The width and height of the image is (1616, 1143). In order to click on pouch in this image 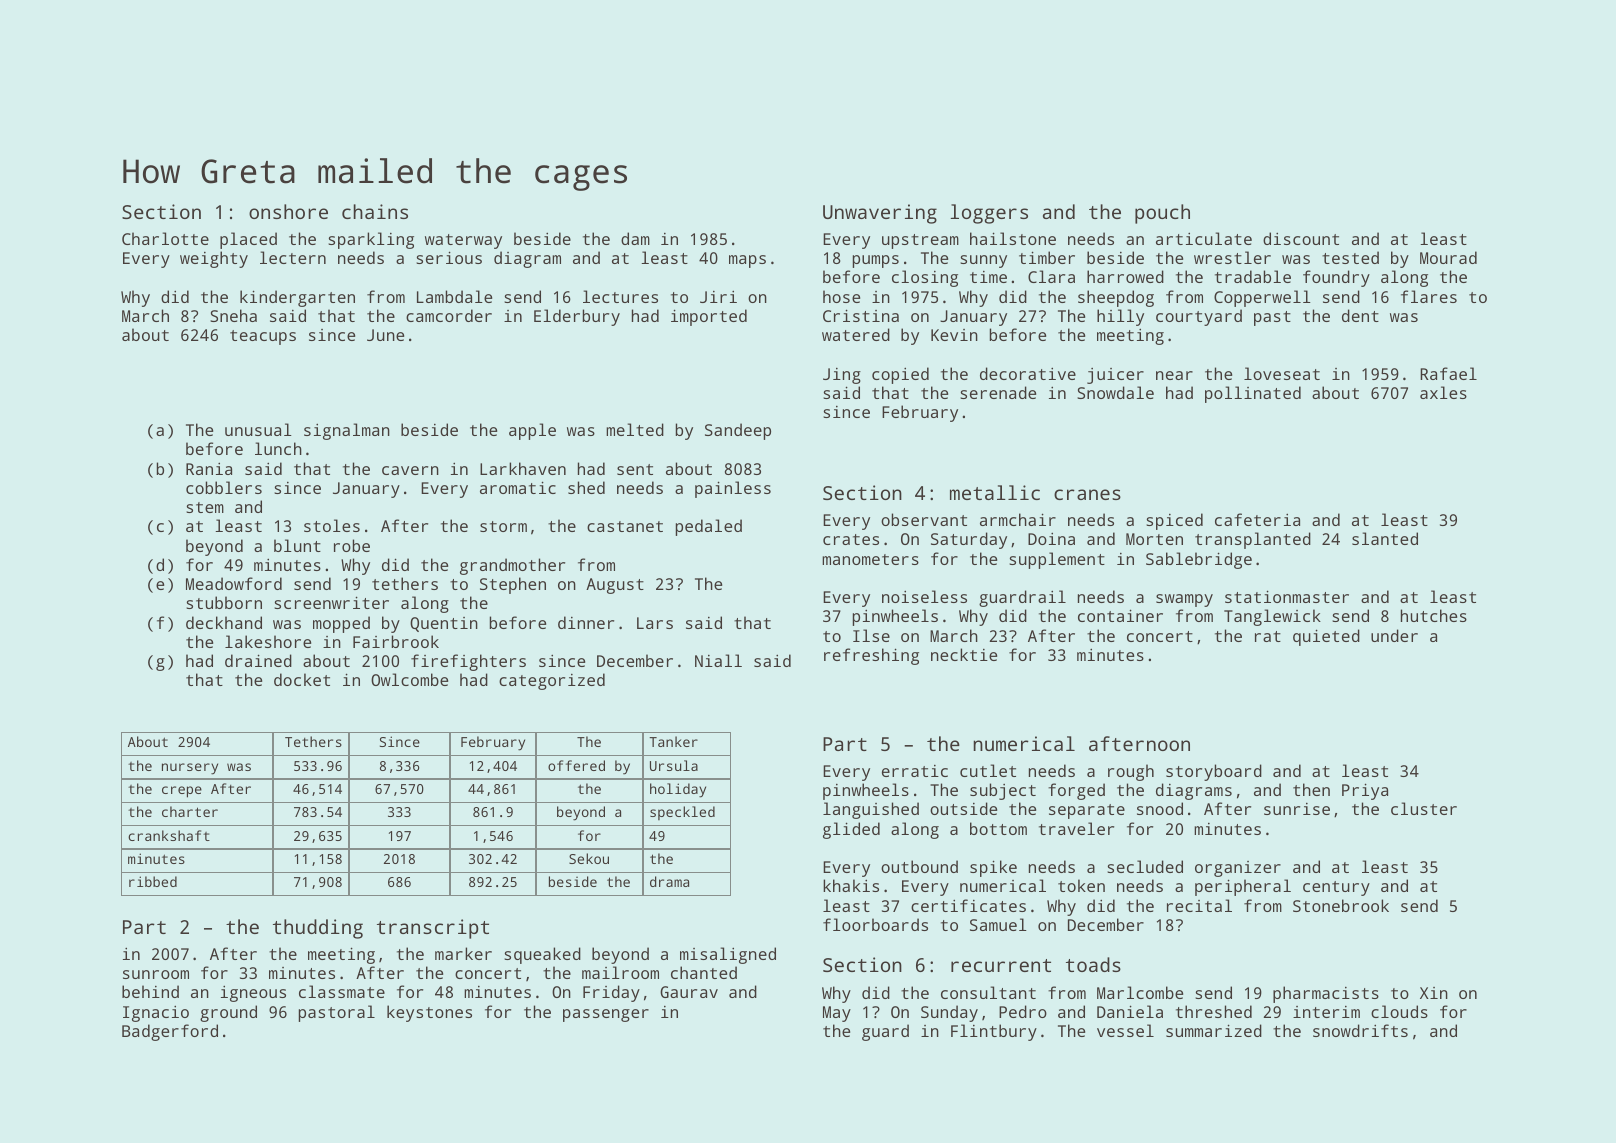, I will do `click(1162, 214)`.
